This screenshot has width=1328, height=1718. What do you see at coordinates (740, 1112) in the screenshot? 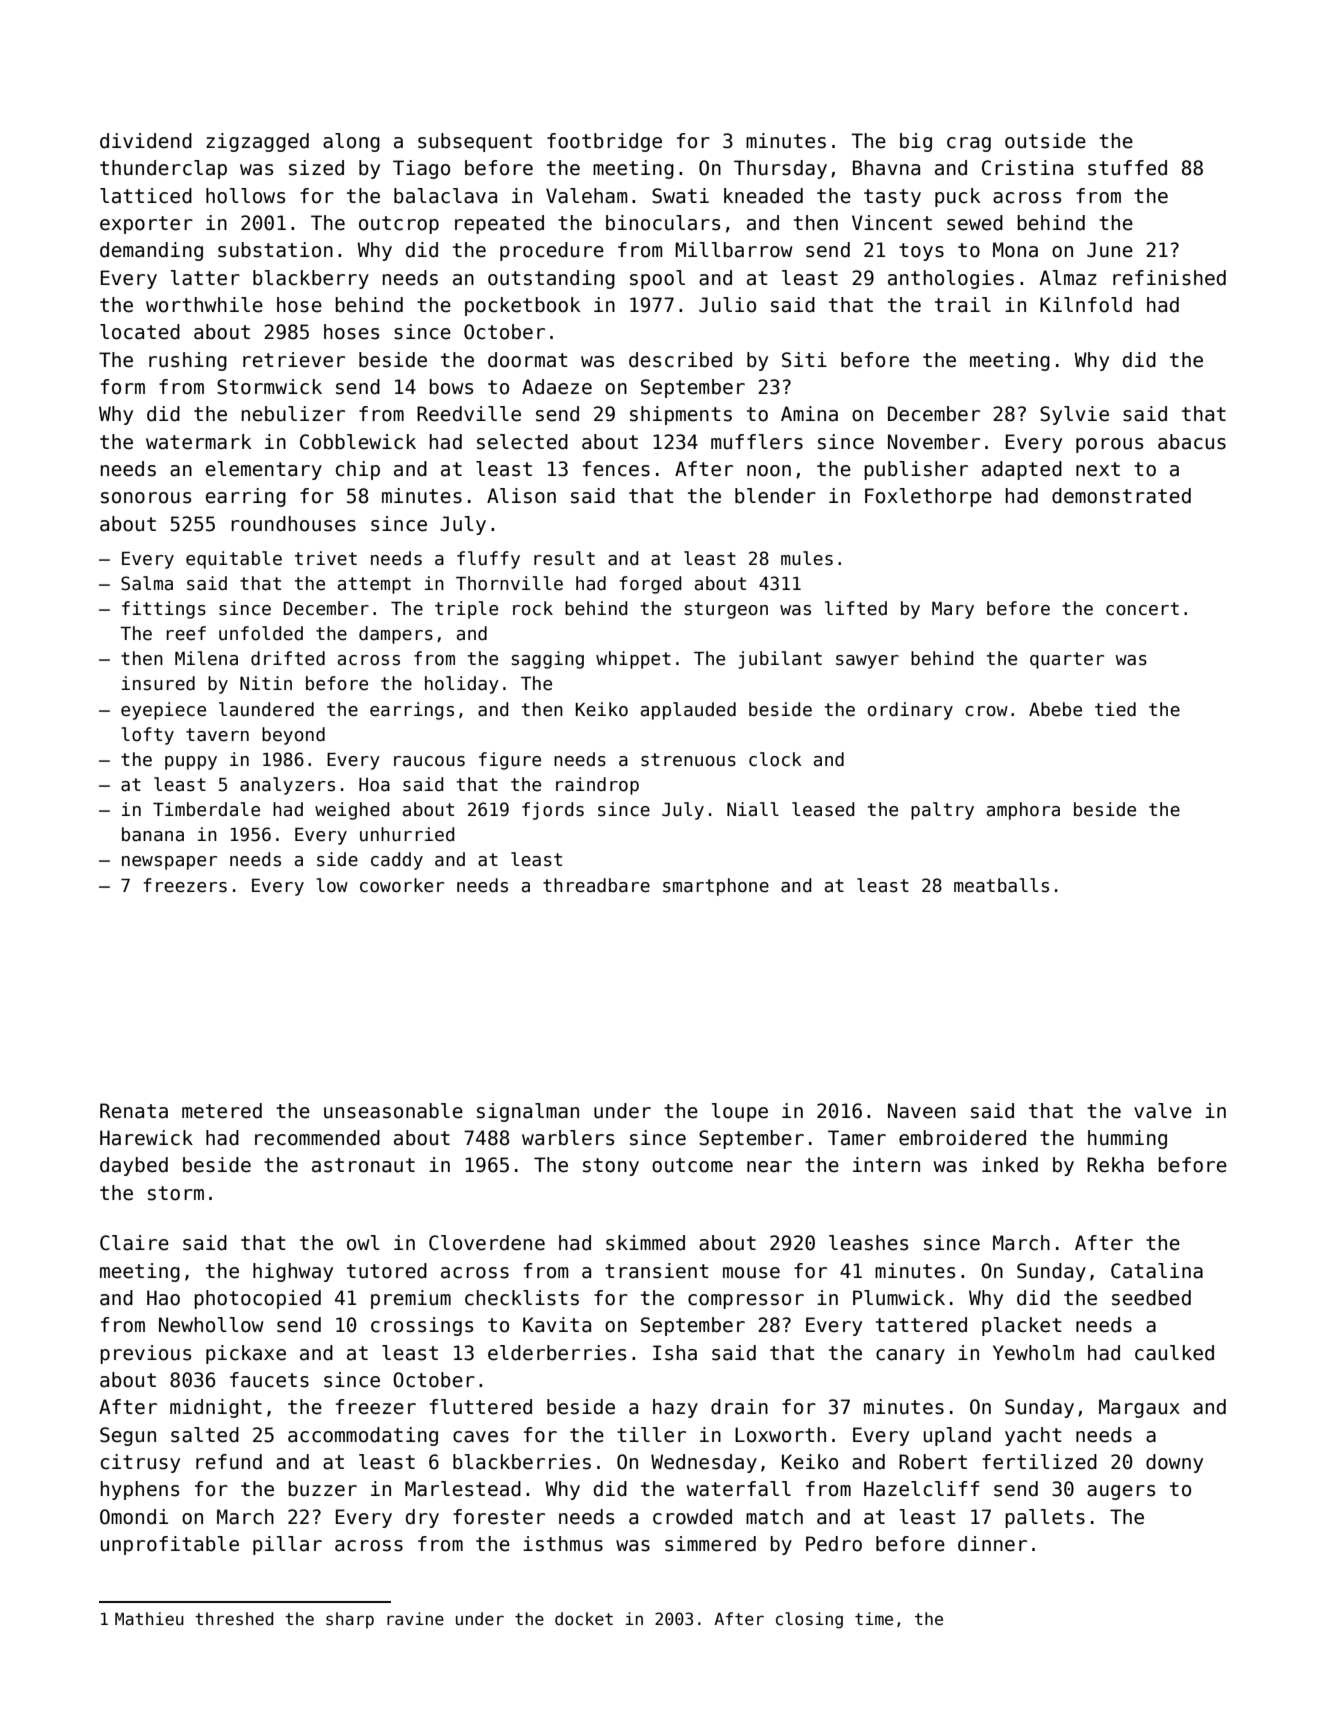
I see `loupe` at bounding box center [740, 1112].
